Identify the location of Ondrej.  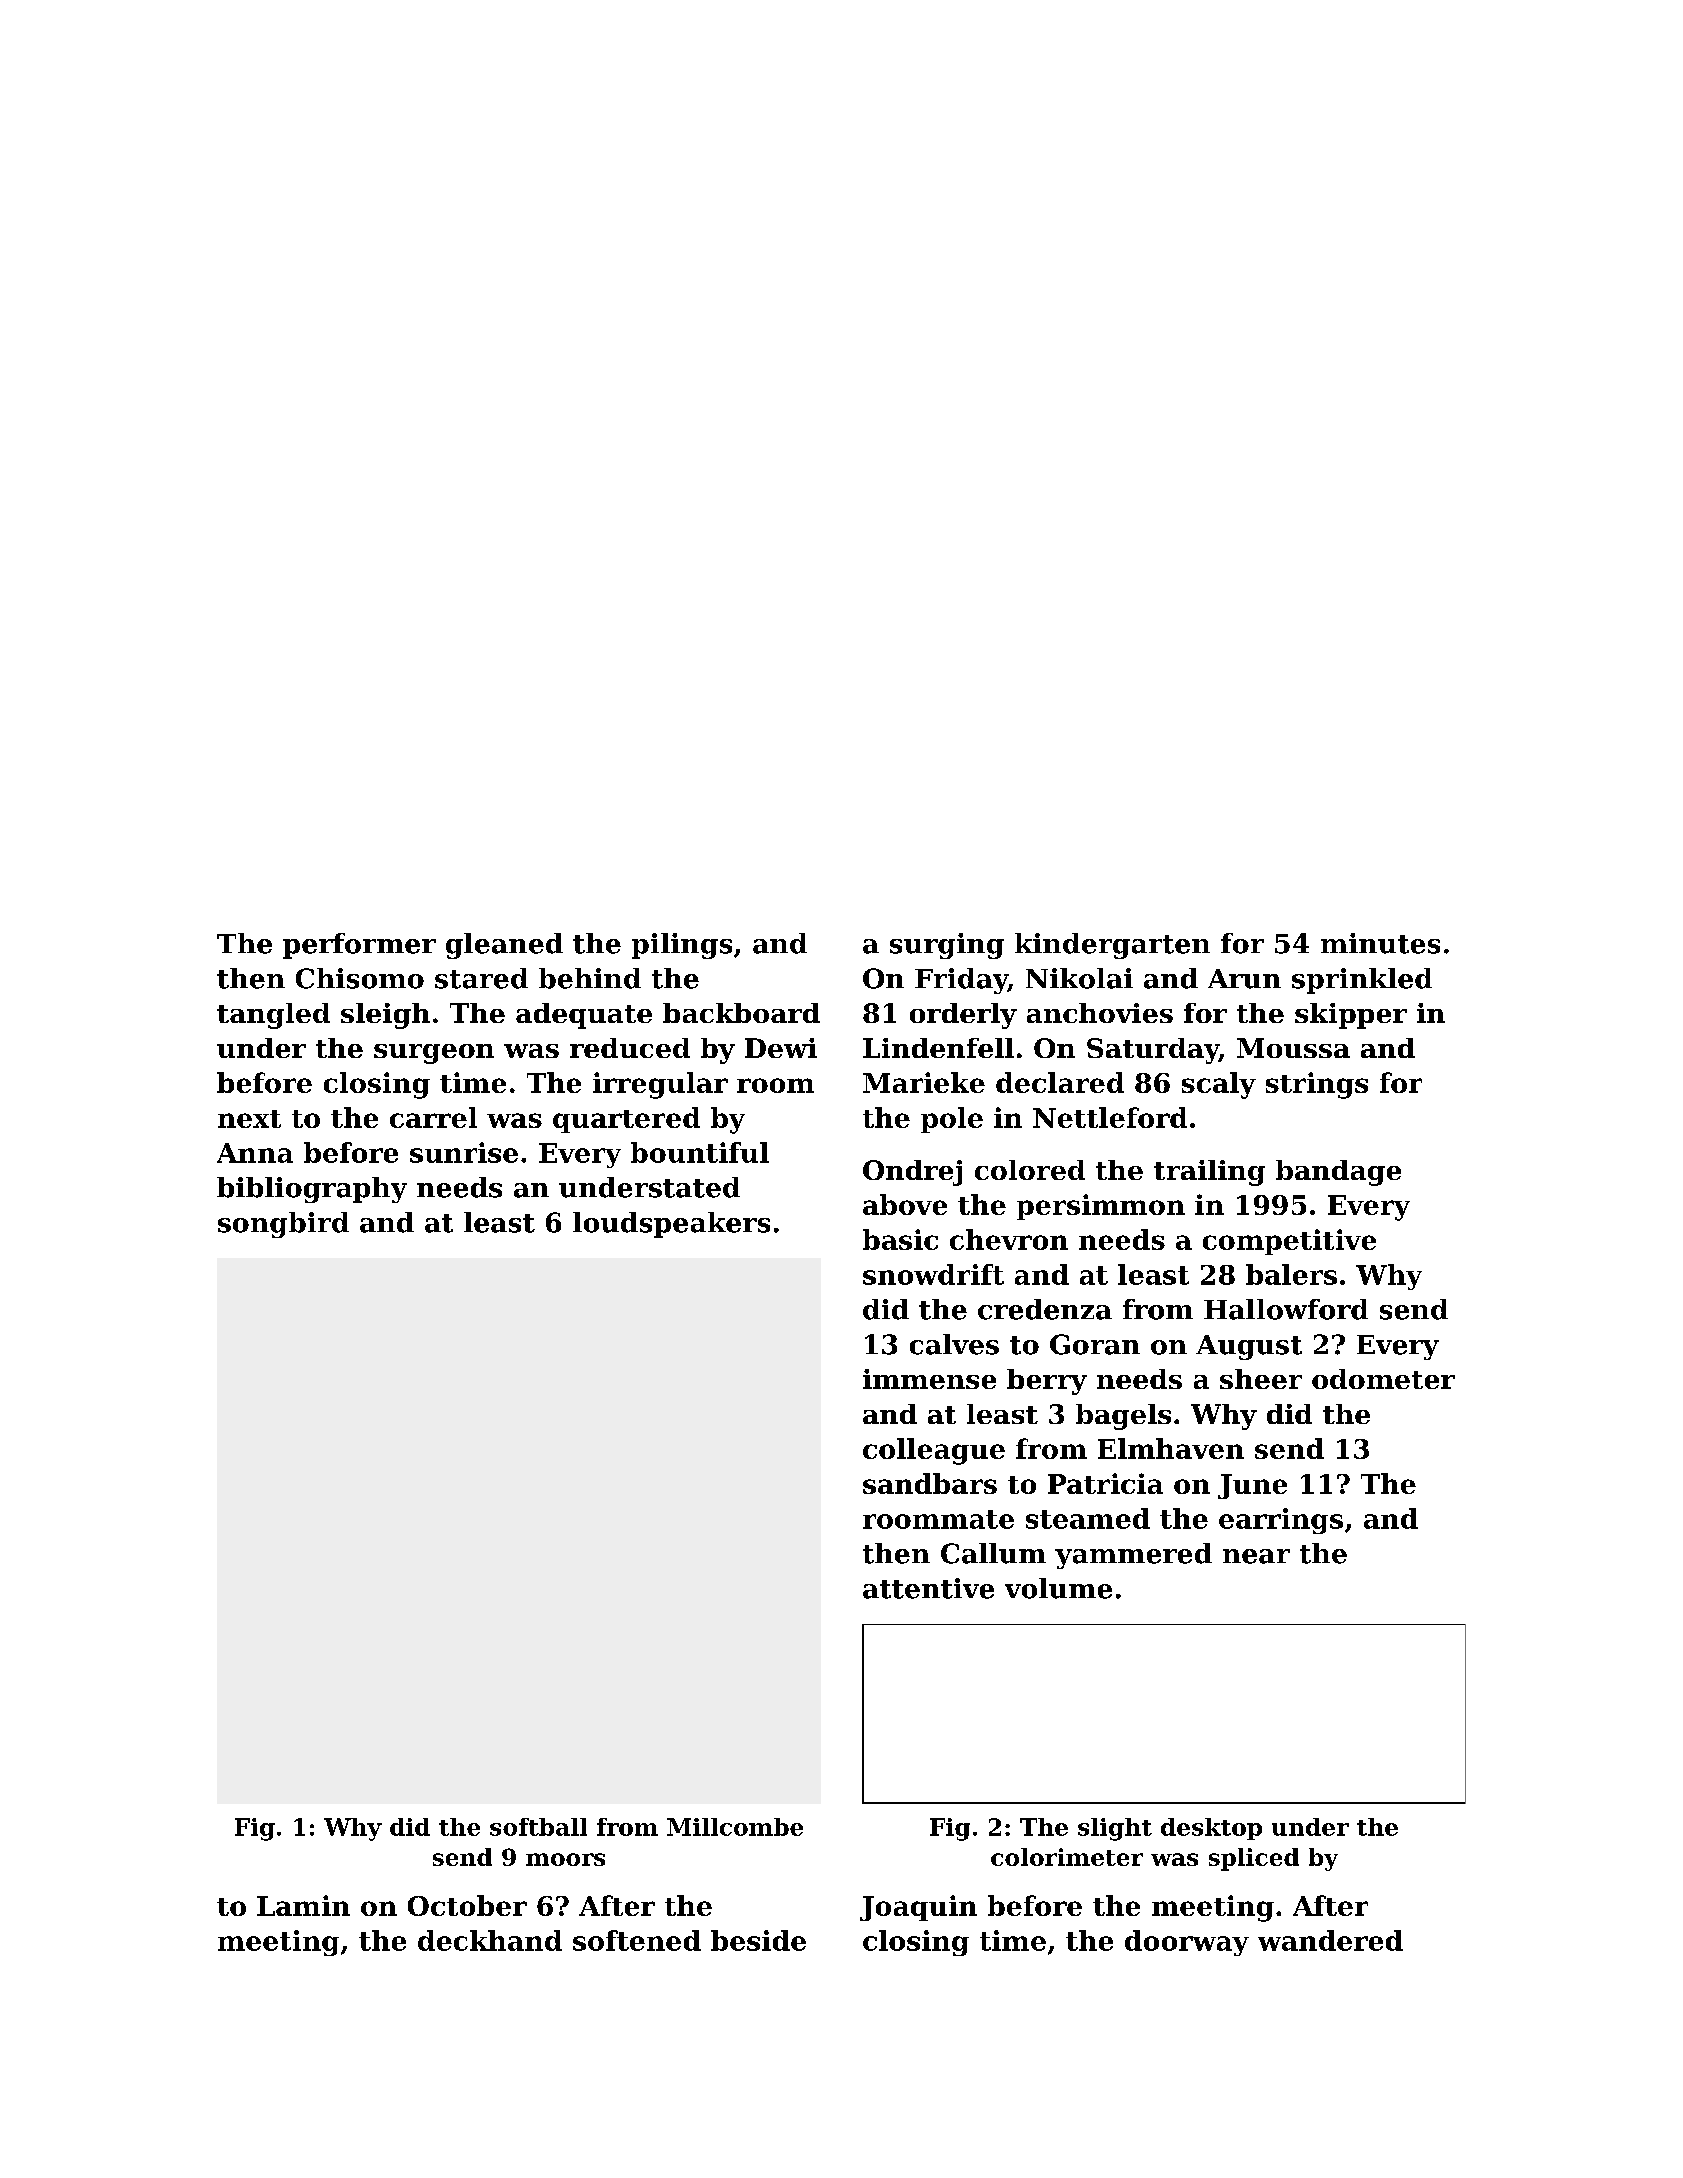
(912, 1173).
